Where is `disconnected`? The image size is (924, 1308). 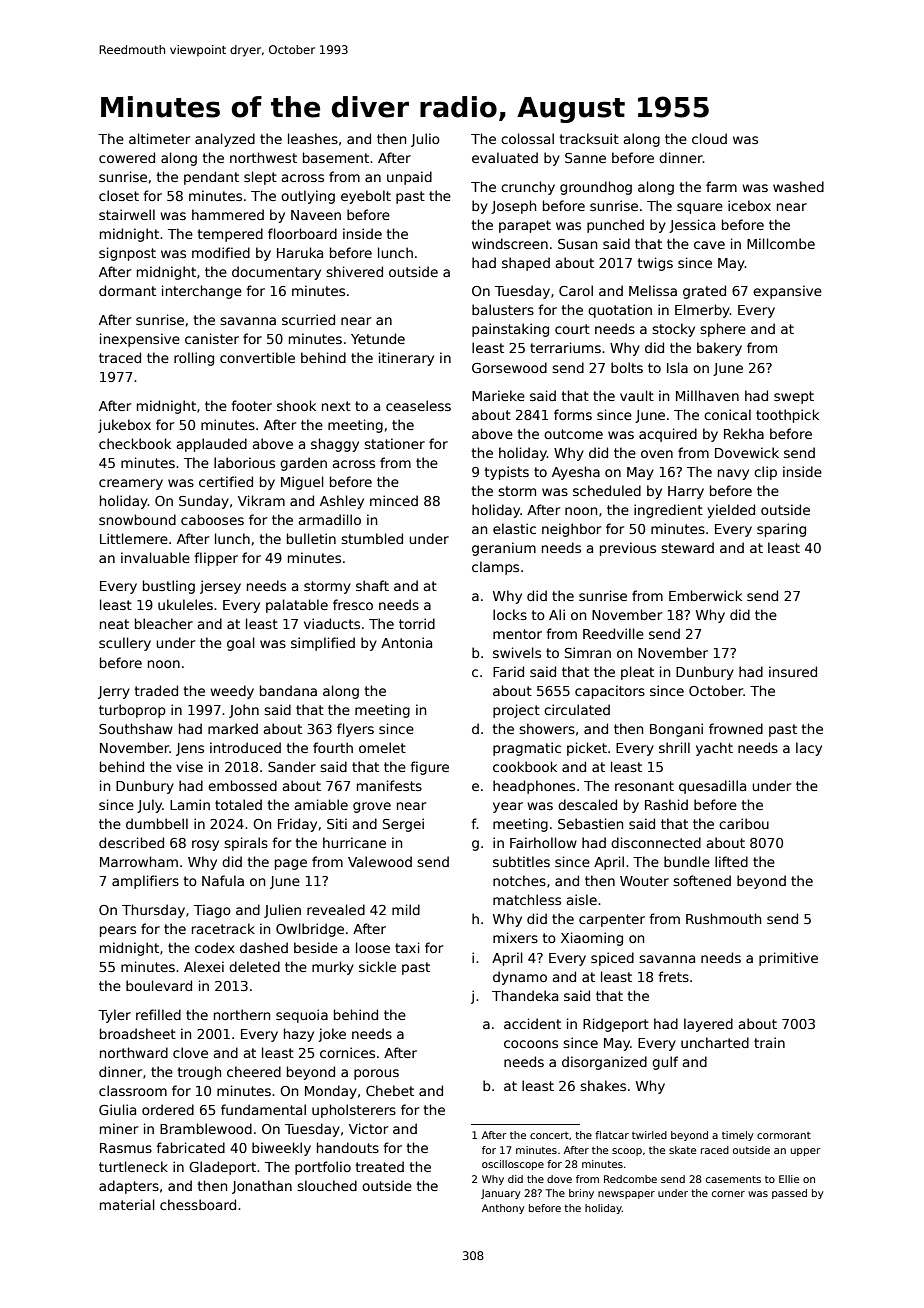 disconnected is located at coordinates (656, 842).
